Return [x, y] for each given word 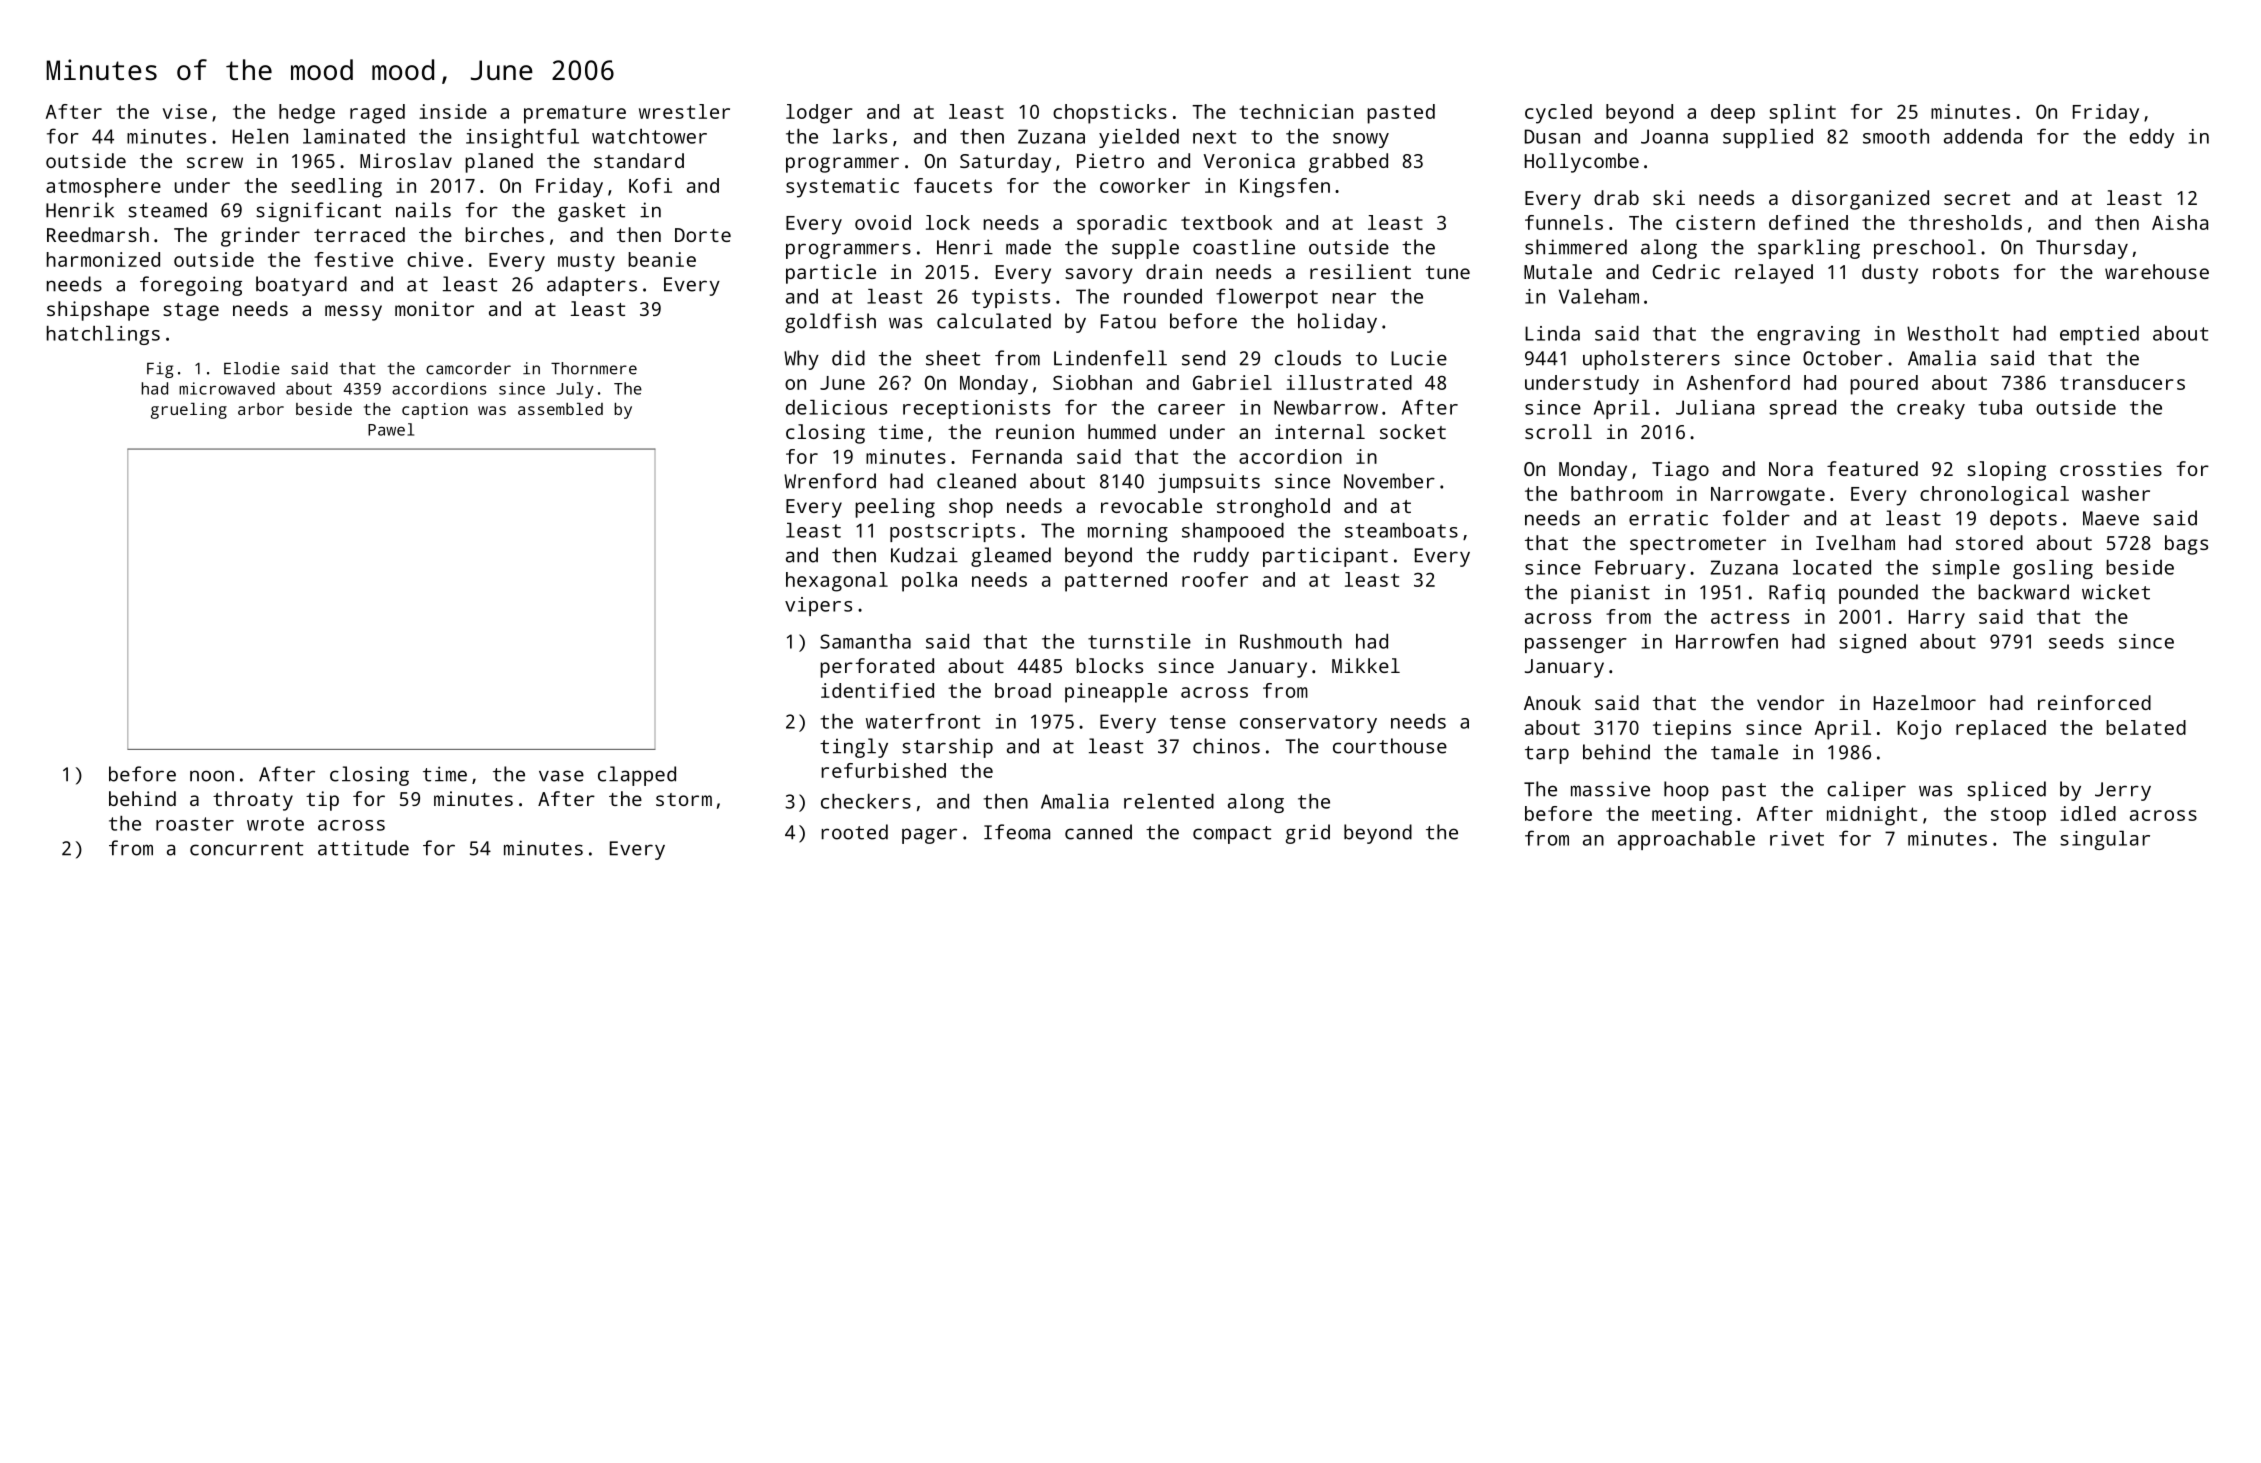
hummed [1122, 431]
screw [215, 162]
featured [1872, 468]
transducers [2122, 382]
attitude [363, 848]
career [1191, 409]
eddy [2152, 138]
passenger [1576, 645]
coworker [1145, 185]
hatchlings [103, 335]
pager [929, 836]
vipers [818, 606]
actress [1750, 617]
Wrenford [830, 481]
